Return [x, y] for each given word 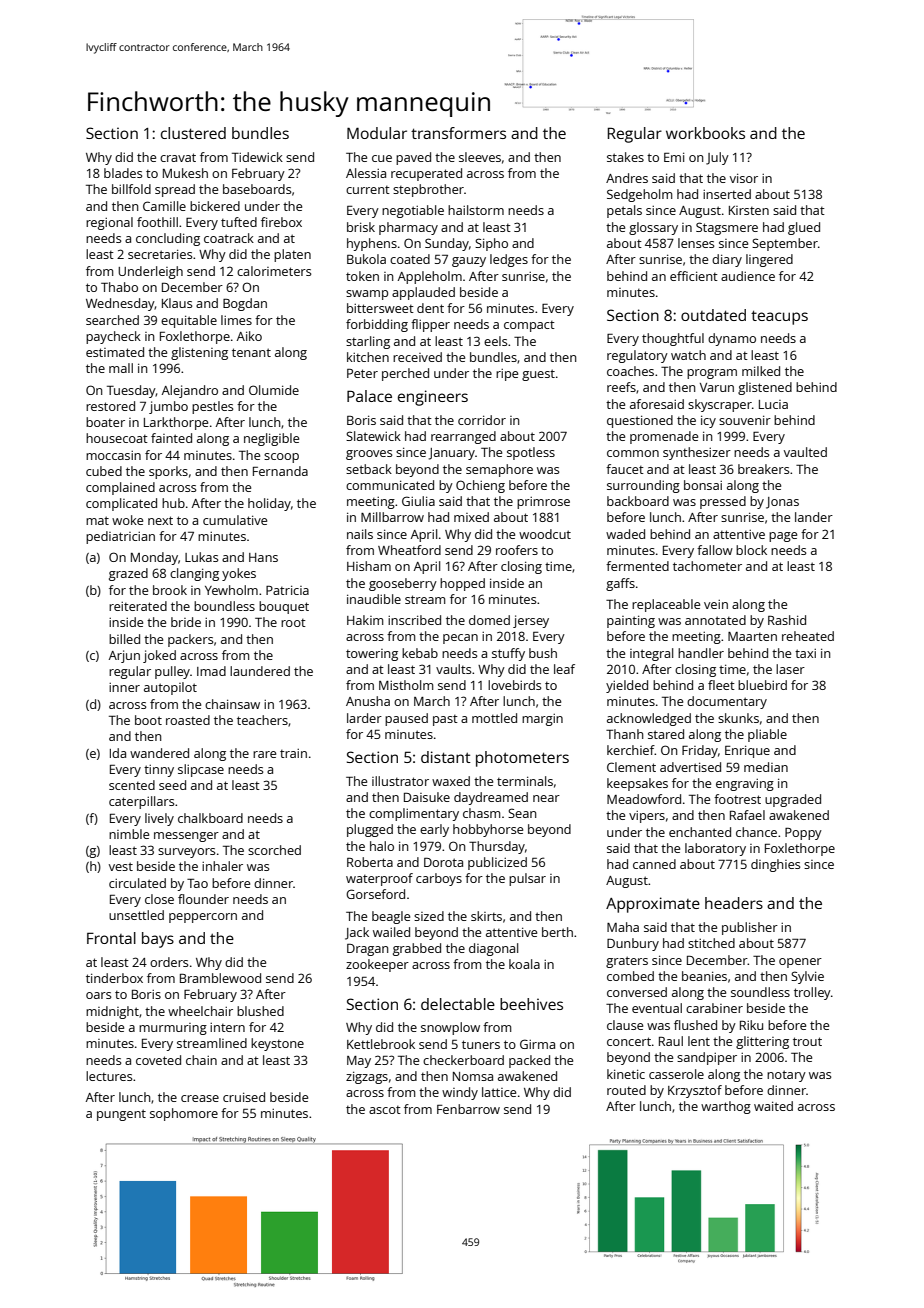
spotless [531, 453]
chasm [481, 813]
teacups [779, 317]
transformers [458, 133]
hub [173, 503]
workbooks [705, 133]
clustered [193, 133]
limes [236, 320]
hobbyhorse [488, 830]
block [751, 550]
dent [430, 308]
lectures [109, 1076]
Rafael [747, 815]
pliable [767, 735]
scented [132, 785]
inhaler [222, 866]
